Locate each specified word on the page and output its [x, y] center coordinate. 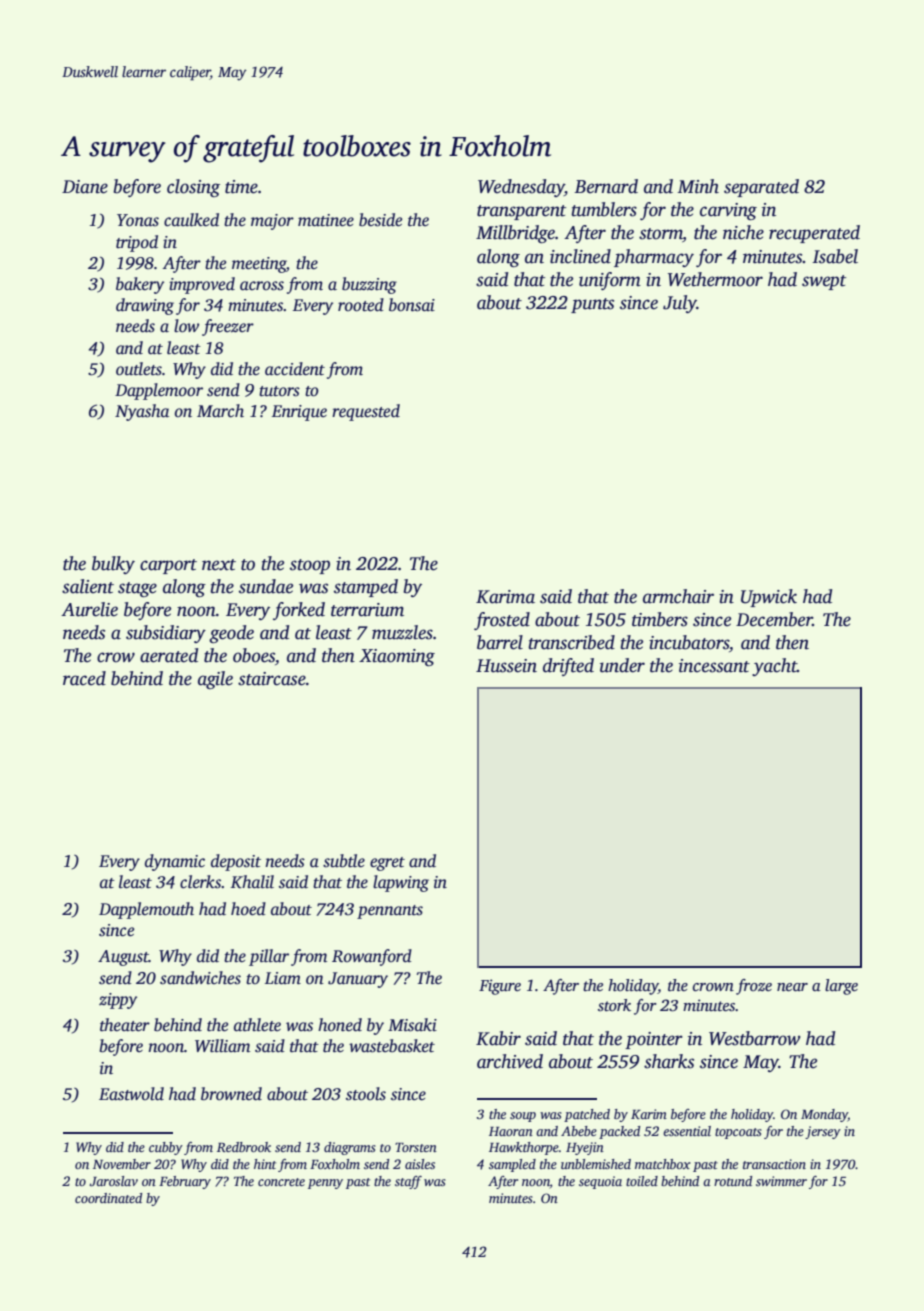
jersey [823, 1132]
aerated [169, 655]
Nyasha [142, 412]
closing [193, 188]
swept [824, 282]
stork [614, 1005]
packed [619, 1132]
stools [366, 1094]
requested [366, 412]
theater [125, 1025]
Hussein [506, 666]
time [241, 187]
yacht [774, 667]
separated [761, 188]
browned [231, 1094]
